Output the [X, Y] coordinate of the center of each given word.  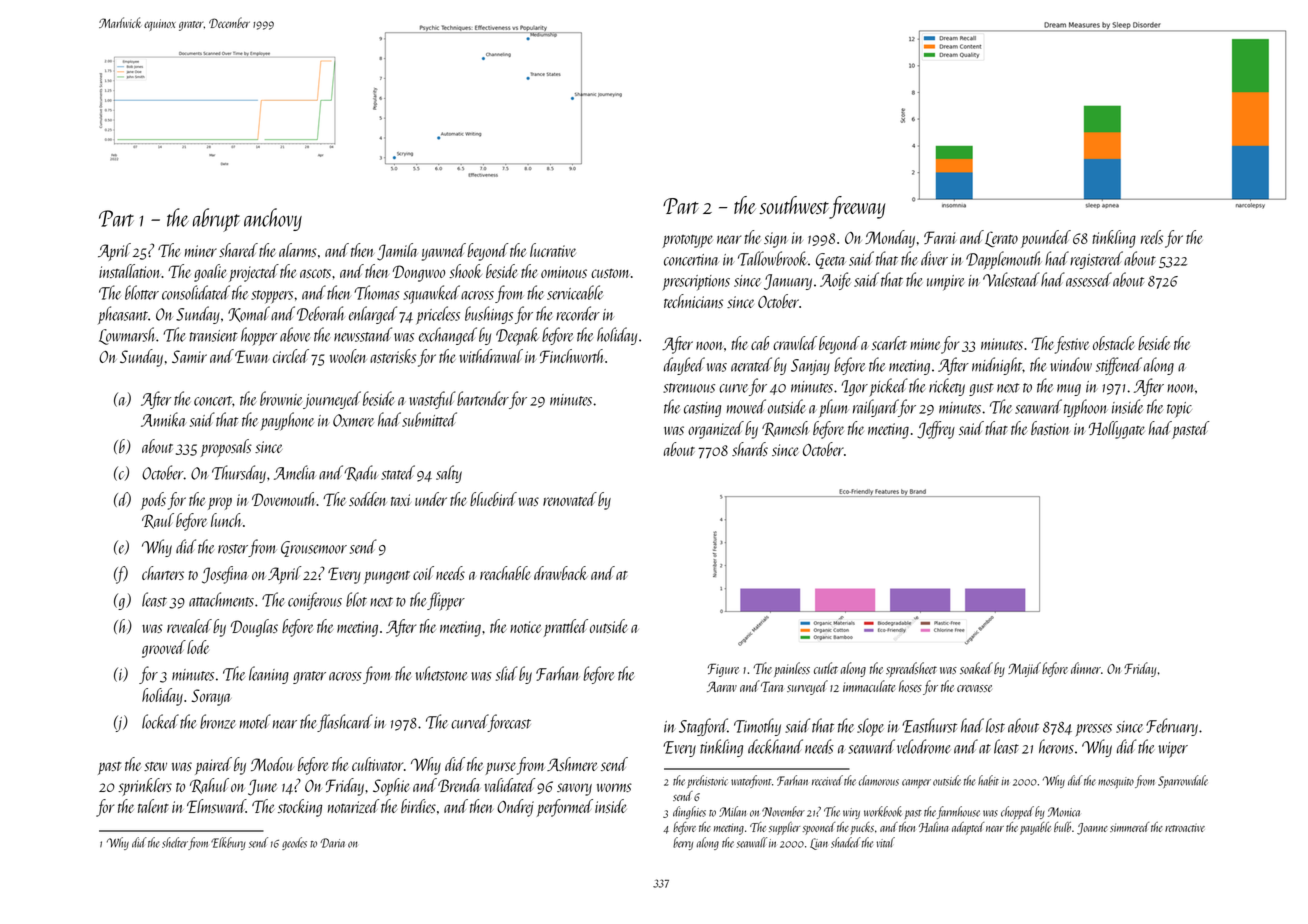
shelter [175, 842]
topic [1179, 410]
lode [198, 647]
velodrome [923, 746]
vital [885, 842]
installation [130, 271]
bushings [489, 315]
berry [683, 843]
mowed [746, 406]
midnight [997, 366]
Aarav [722, 686]
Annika [164, 419]
